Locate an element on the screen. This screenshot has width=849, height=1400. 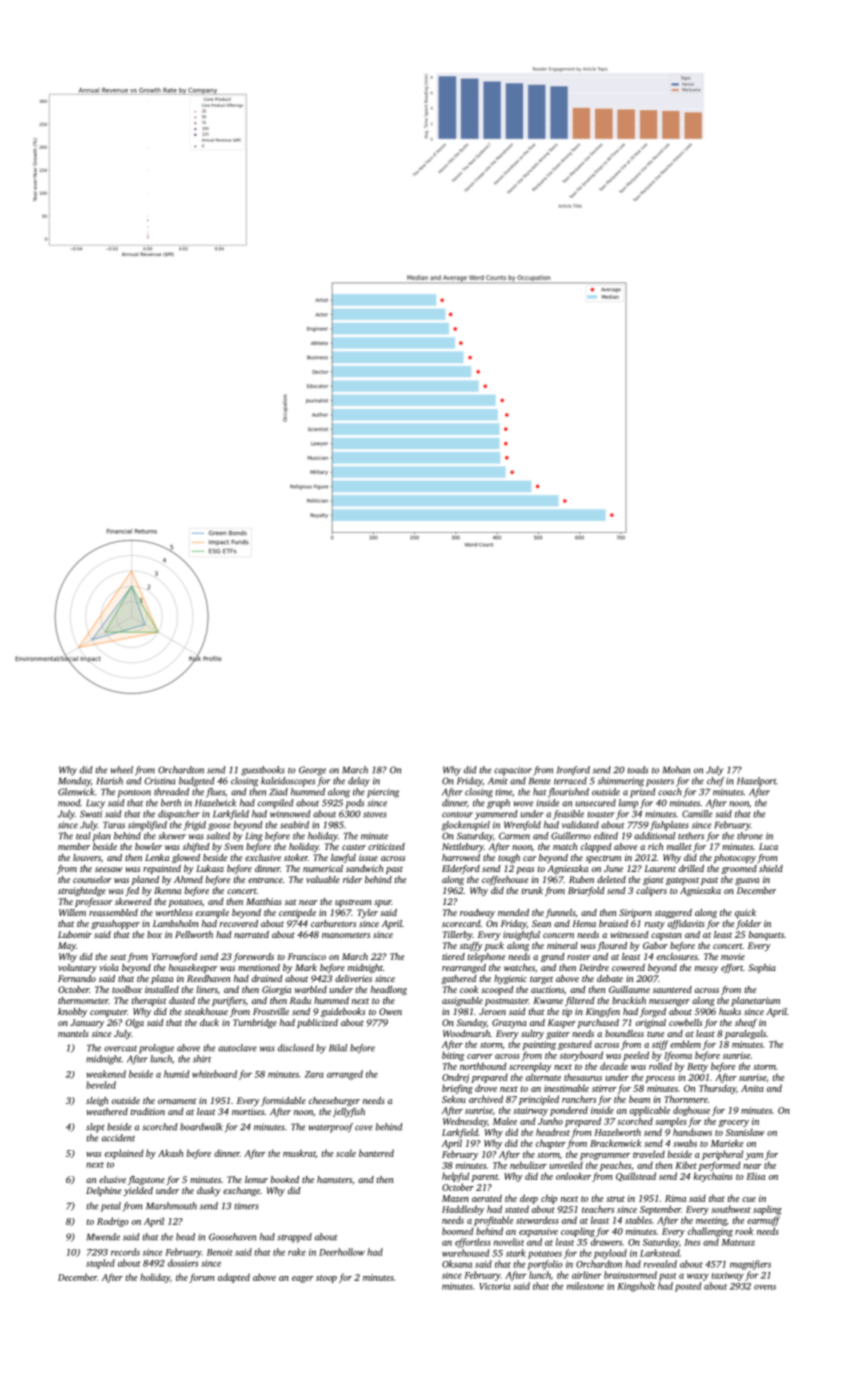
Fernando is located at coordinates (77, 978).
